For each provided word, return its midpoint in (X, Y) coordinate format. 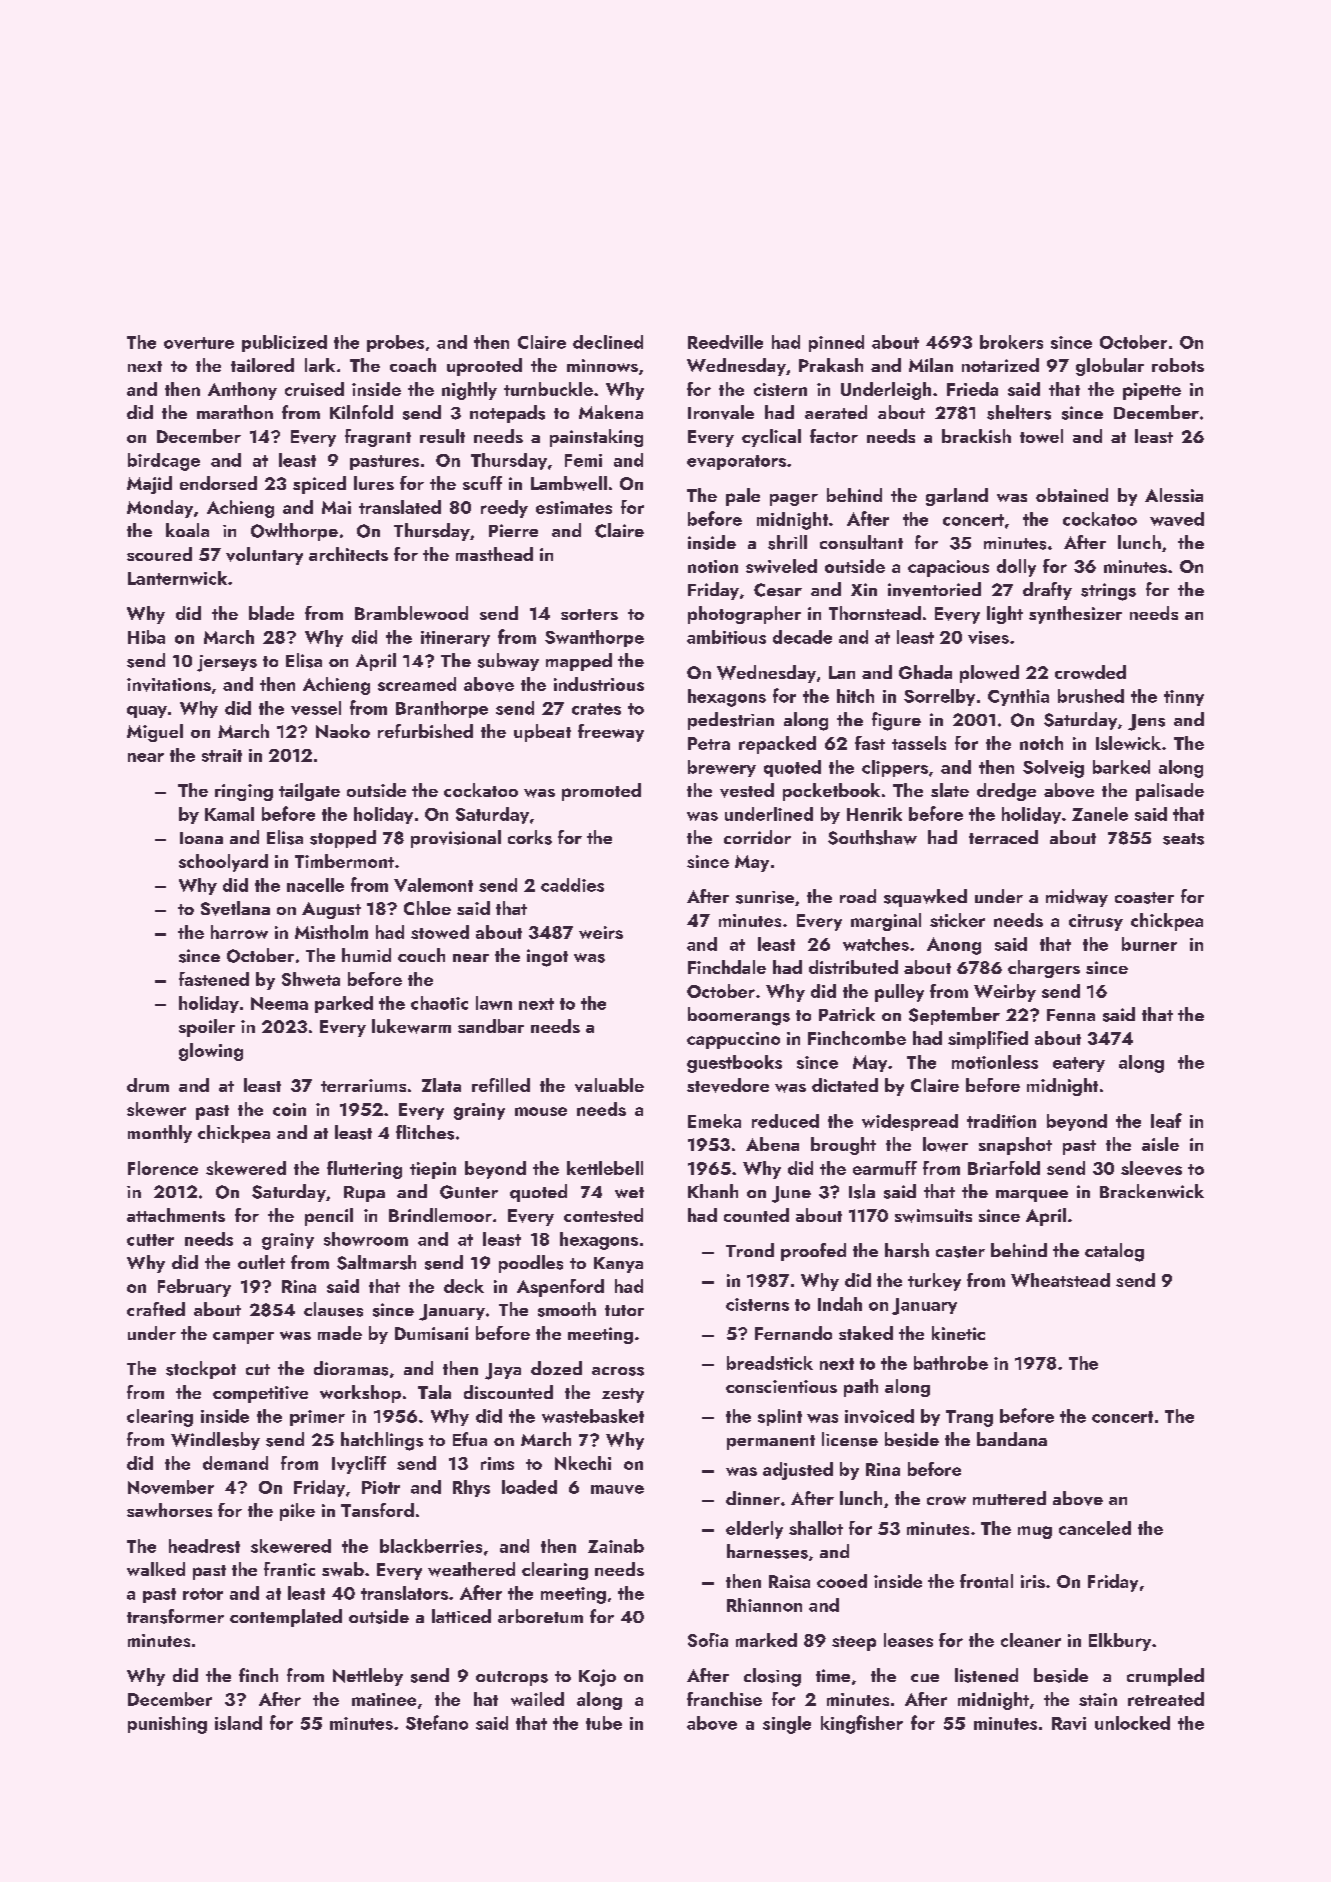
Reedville (725, 342)
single (787, 1725)
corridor (757, 837)
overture (199, 343)
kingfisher (862, 1724)
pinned (836, 343)
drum (148, 1085)
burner (1149, 944)
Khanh (713, 1191)
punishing (167, 1725)
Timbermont (344, 861)
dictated (845, 1085)
